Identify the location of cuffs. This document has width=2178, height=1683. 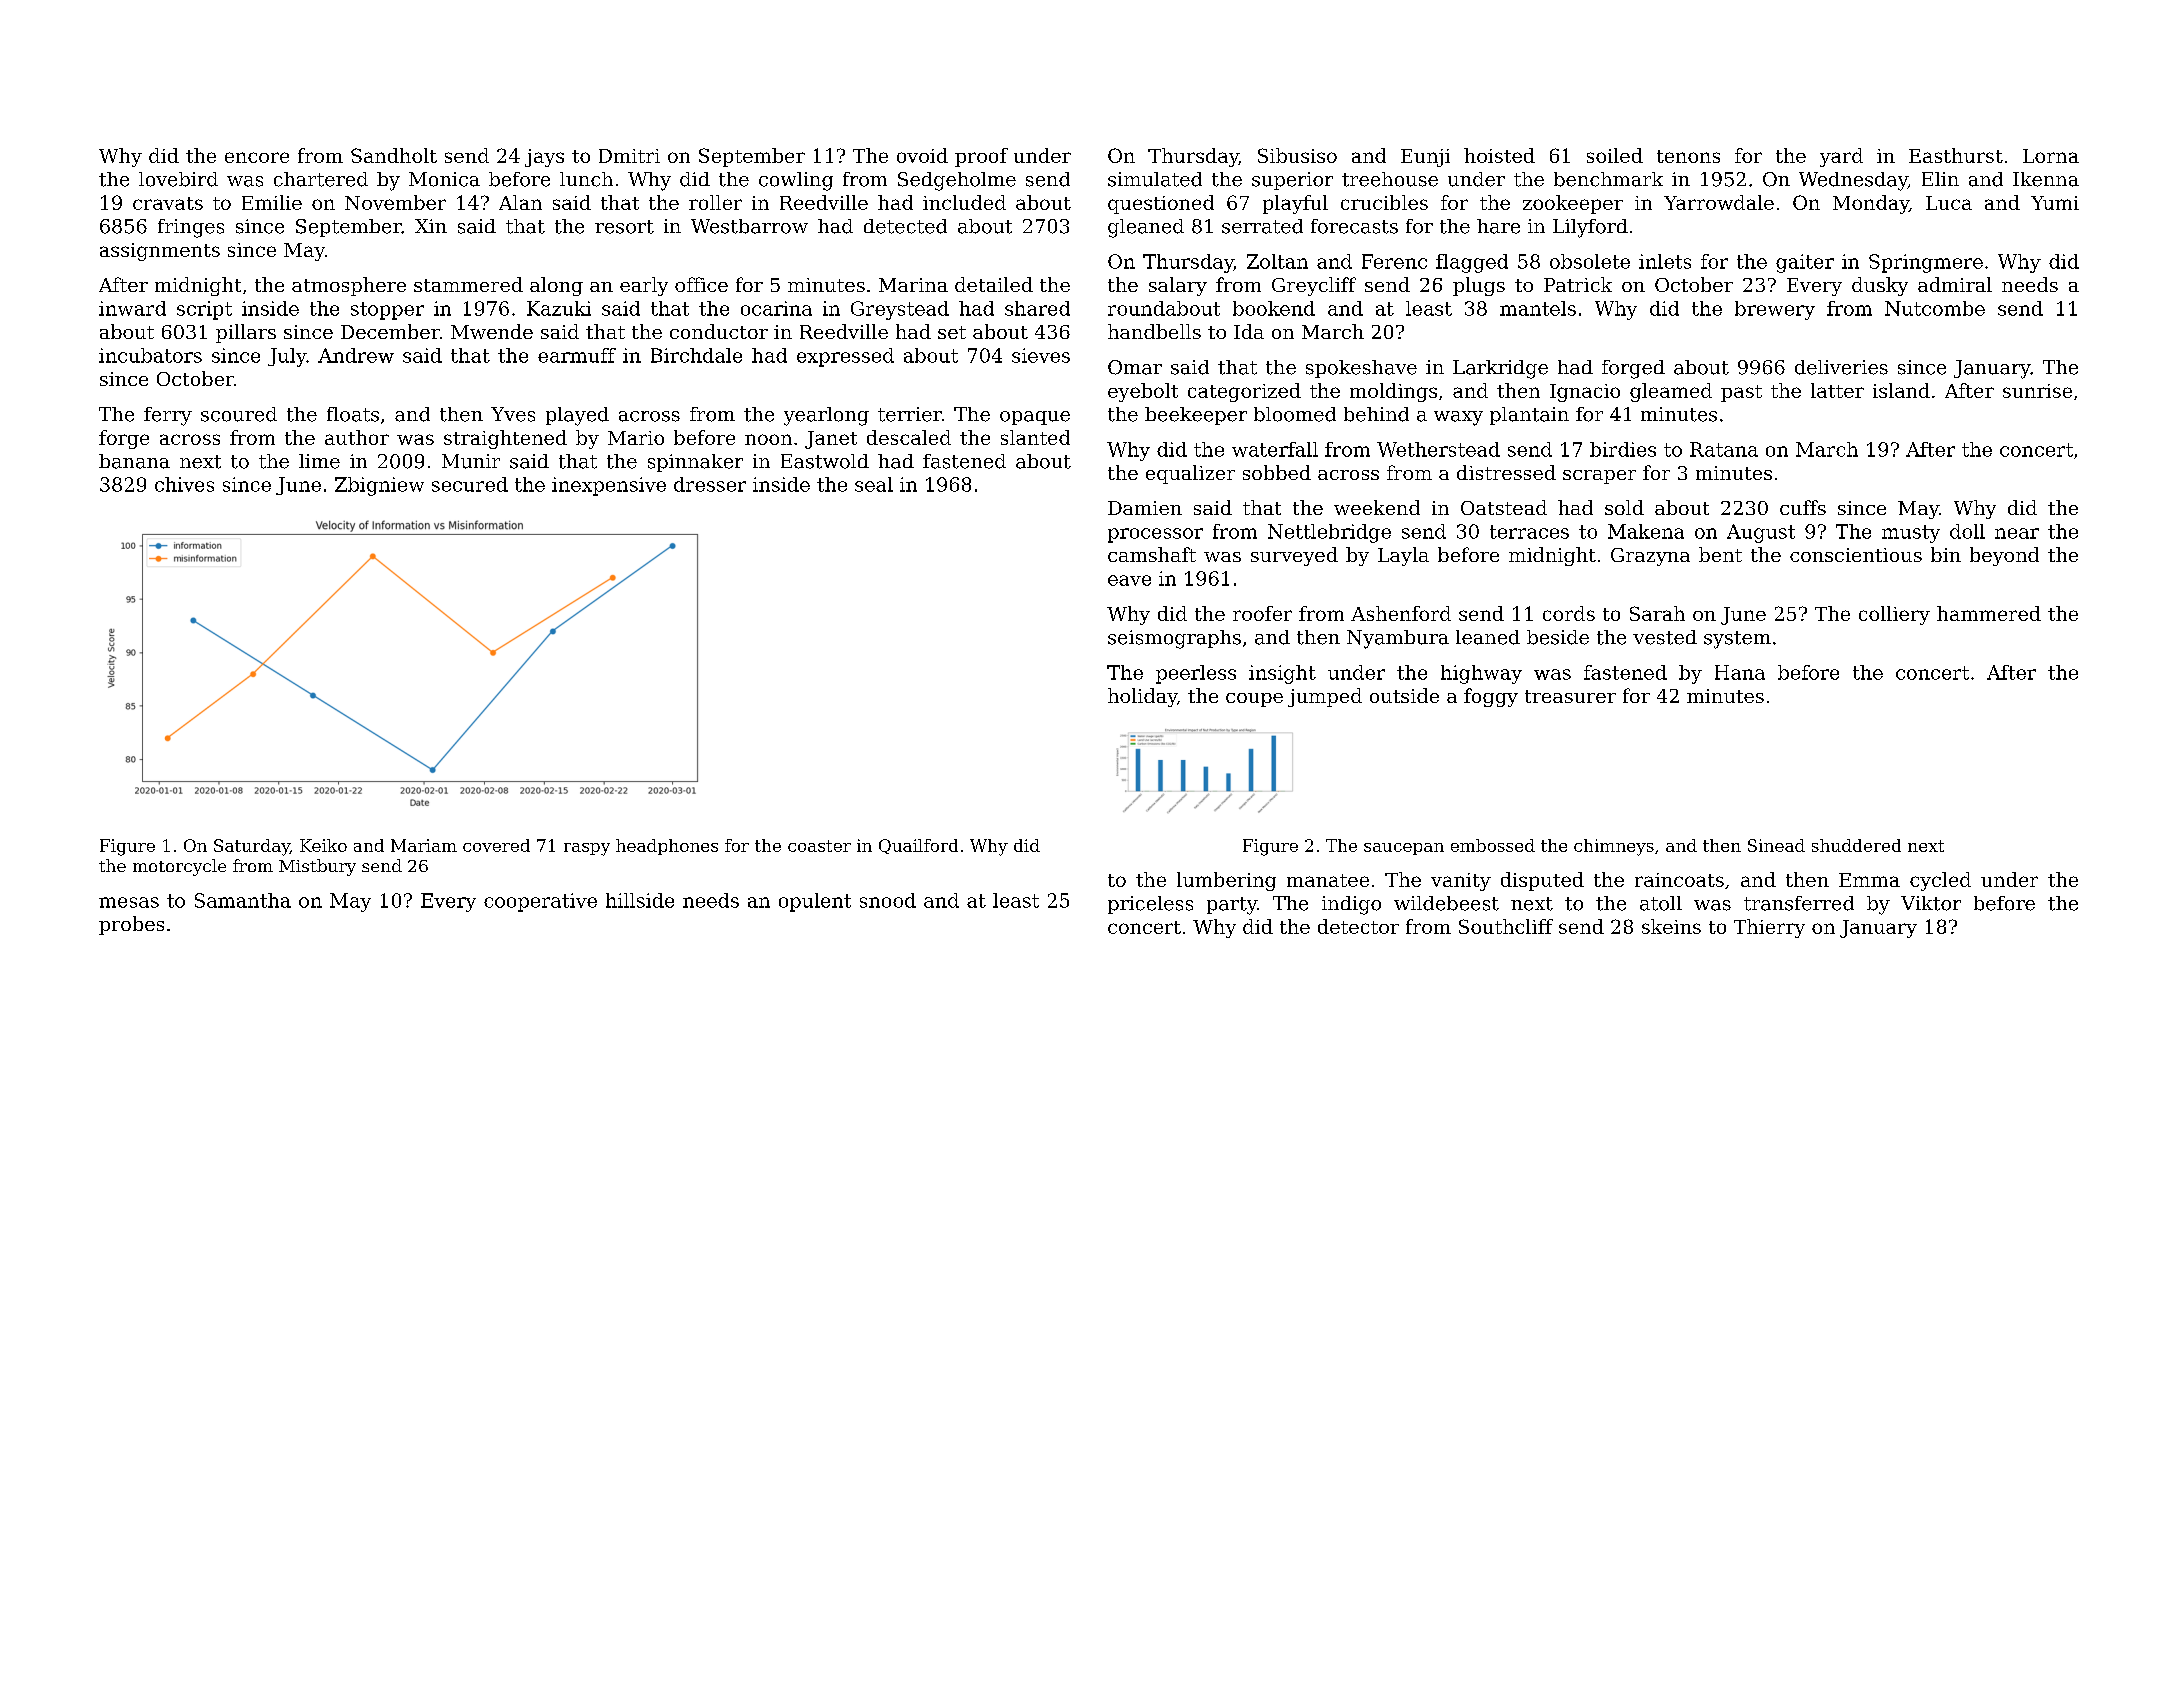
(1803, 507).
